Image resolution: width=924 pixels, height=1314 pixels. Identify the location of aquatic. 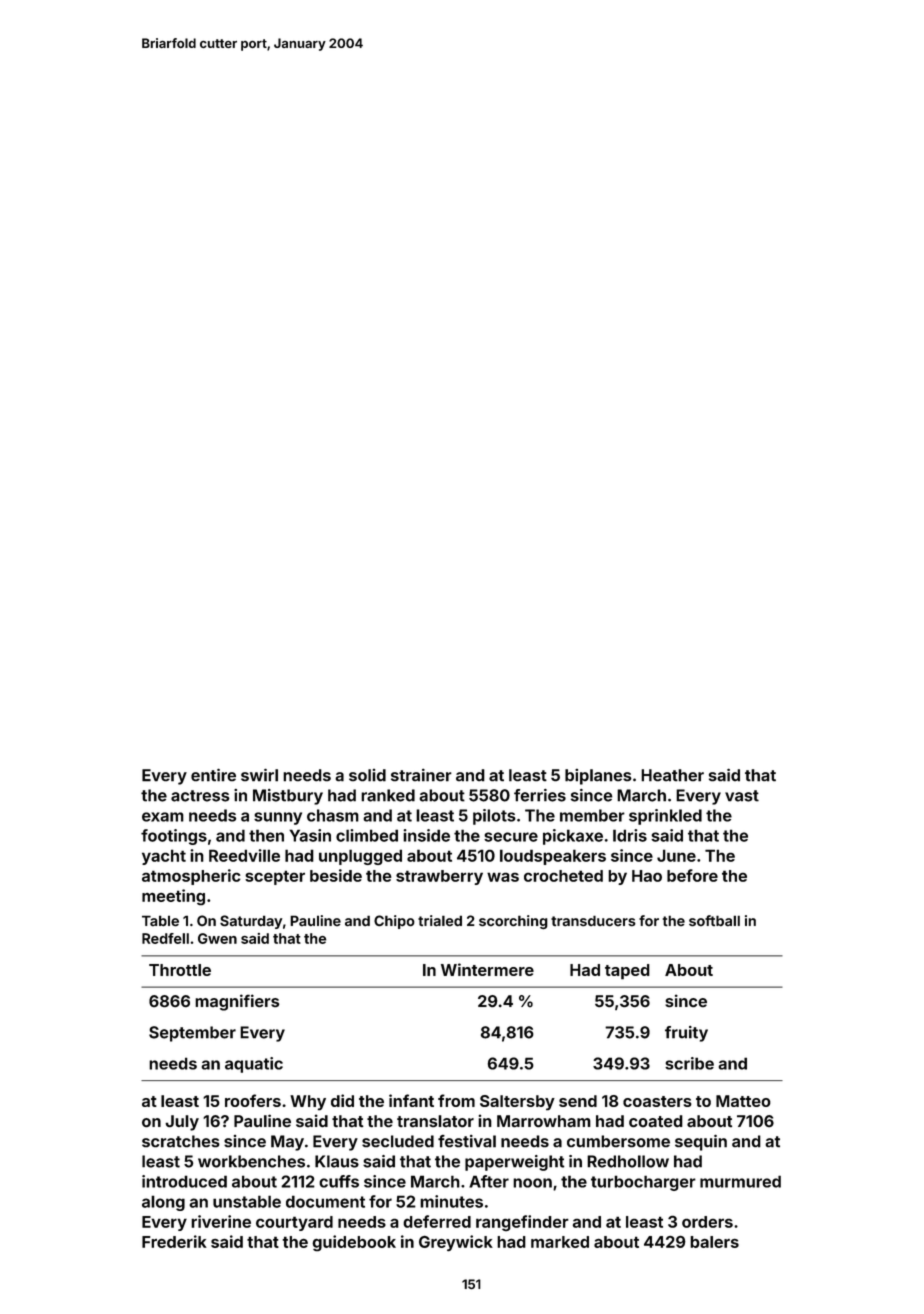
(254, 1065).
